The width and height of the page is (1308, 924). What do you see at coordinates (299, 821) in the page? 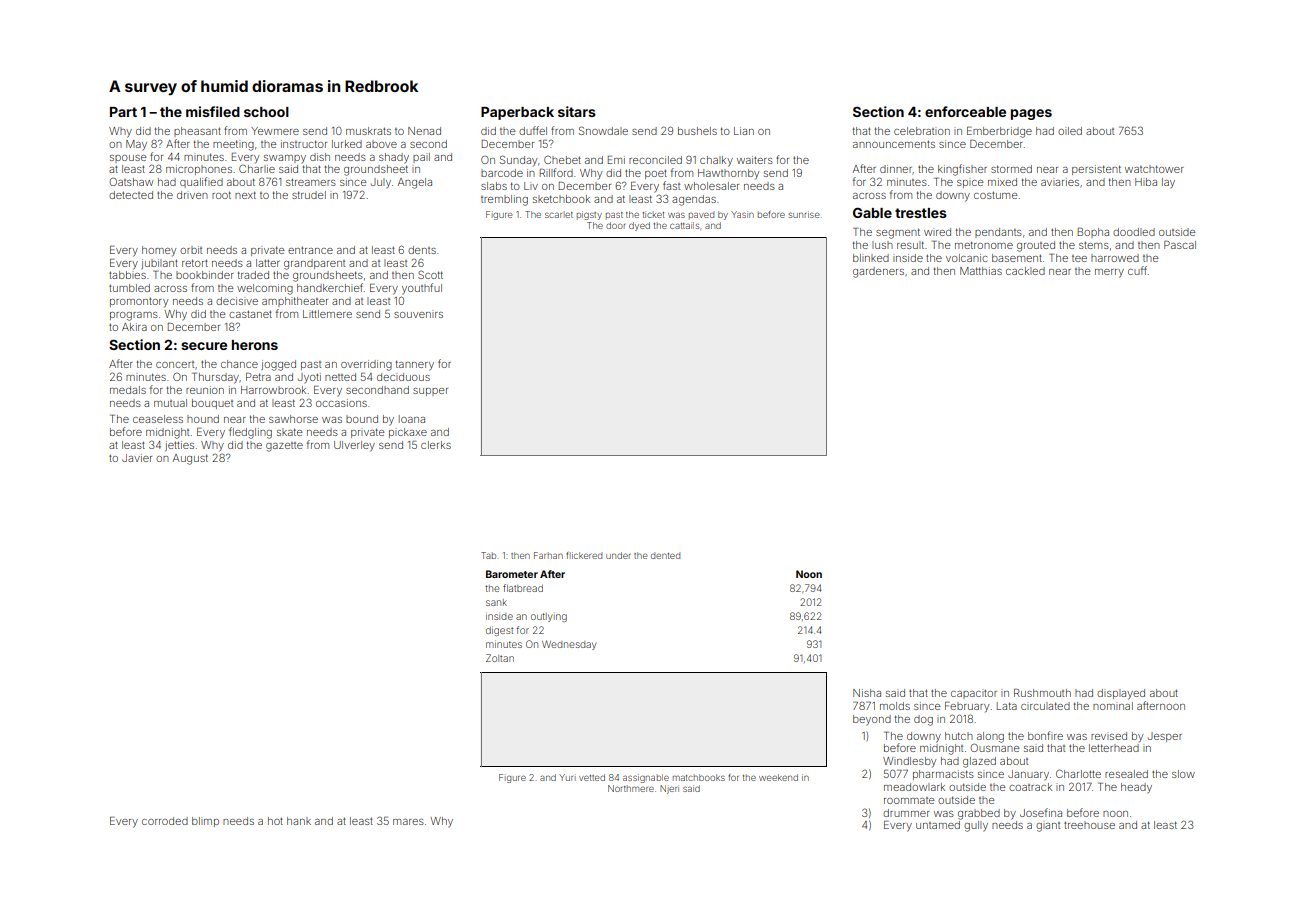
I see `hank` at bounding box center [299, 821].
